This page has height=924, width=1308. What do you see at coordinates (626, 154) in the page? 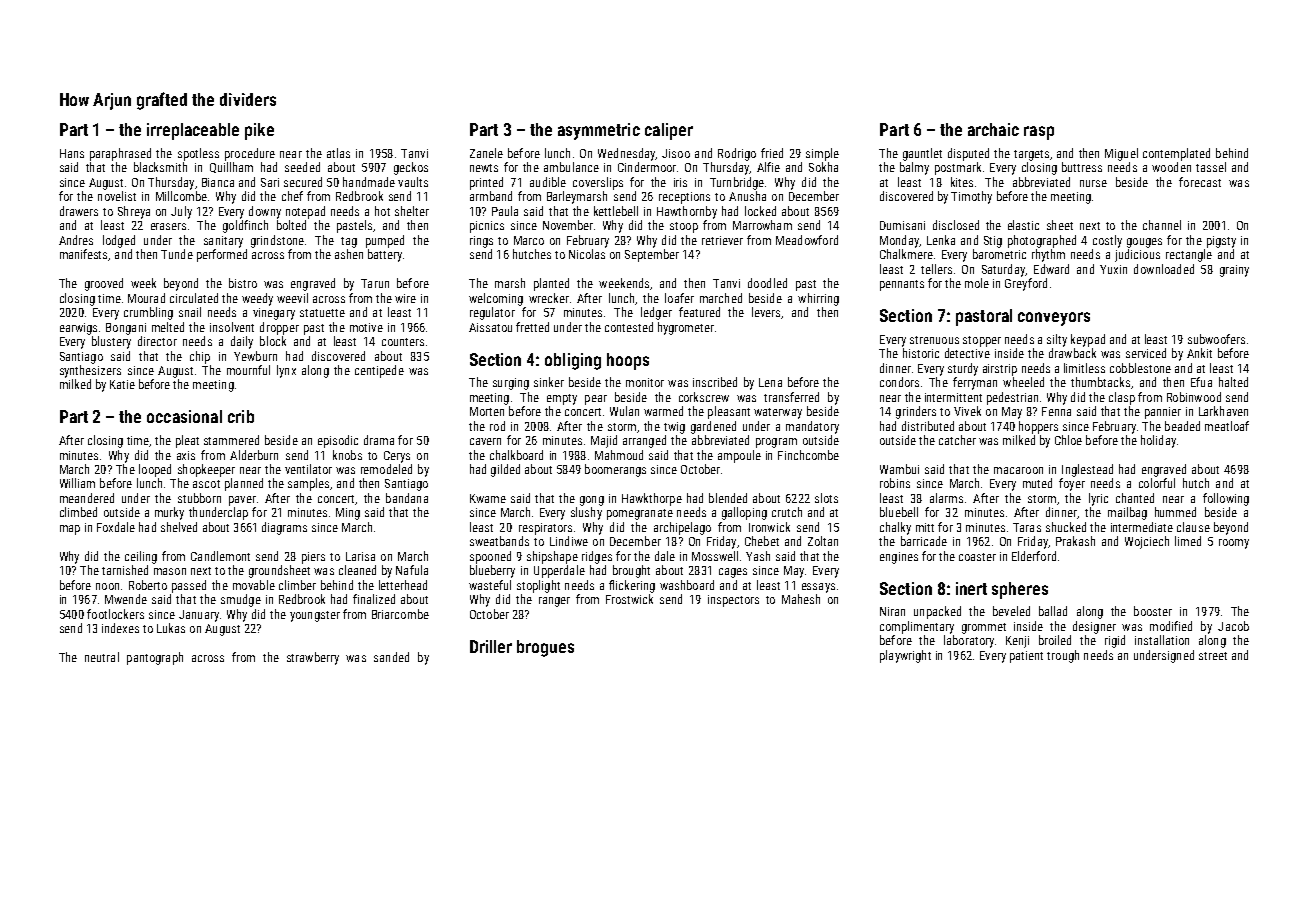
I see `Wednesday` at bounding box center [626, 154].
